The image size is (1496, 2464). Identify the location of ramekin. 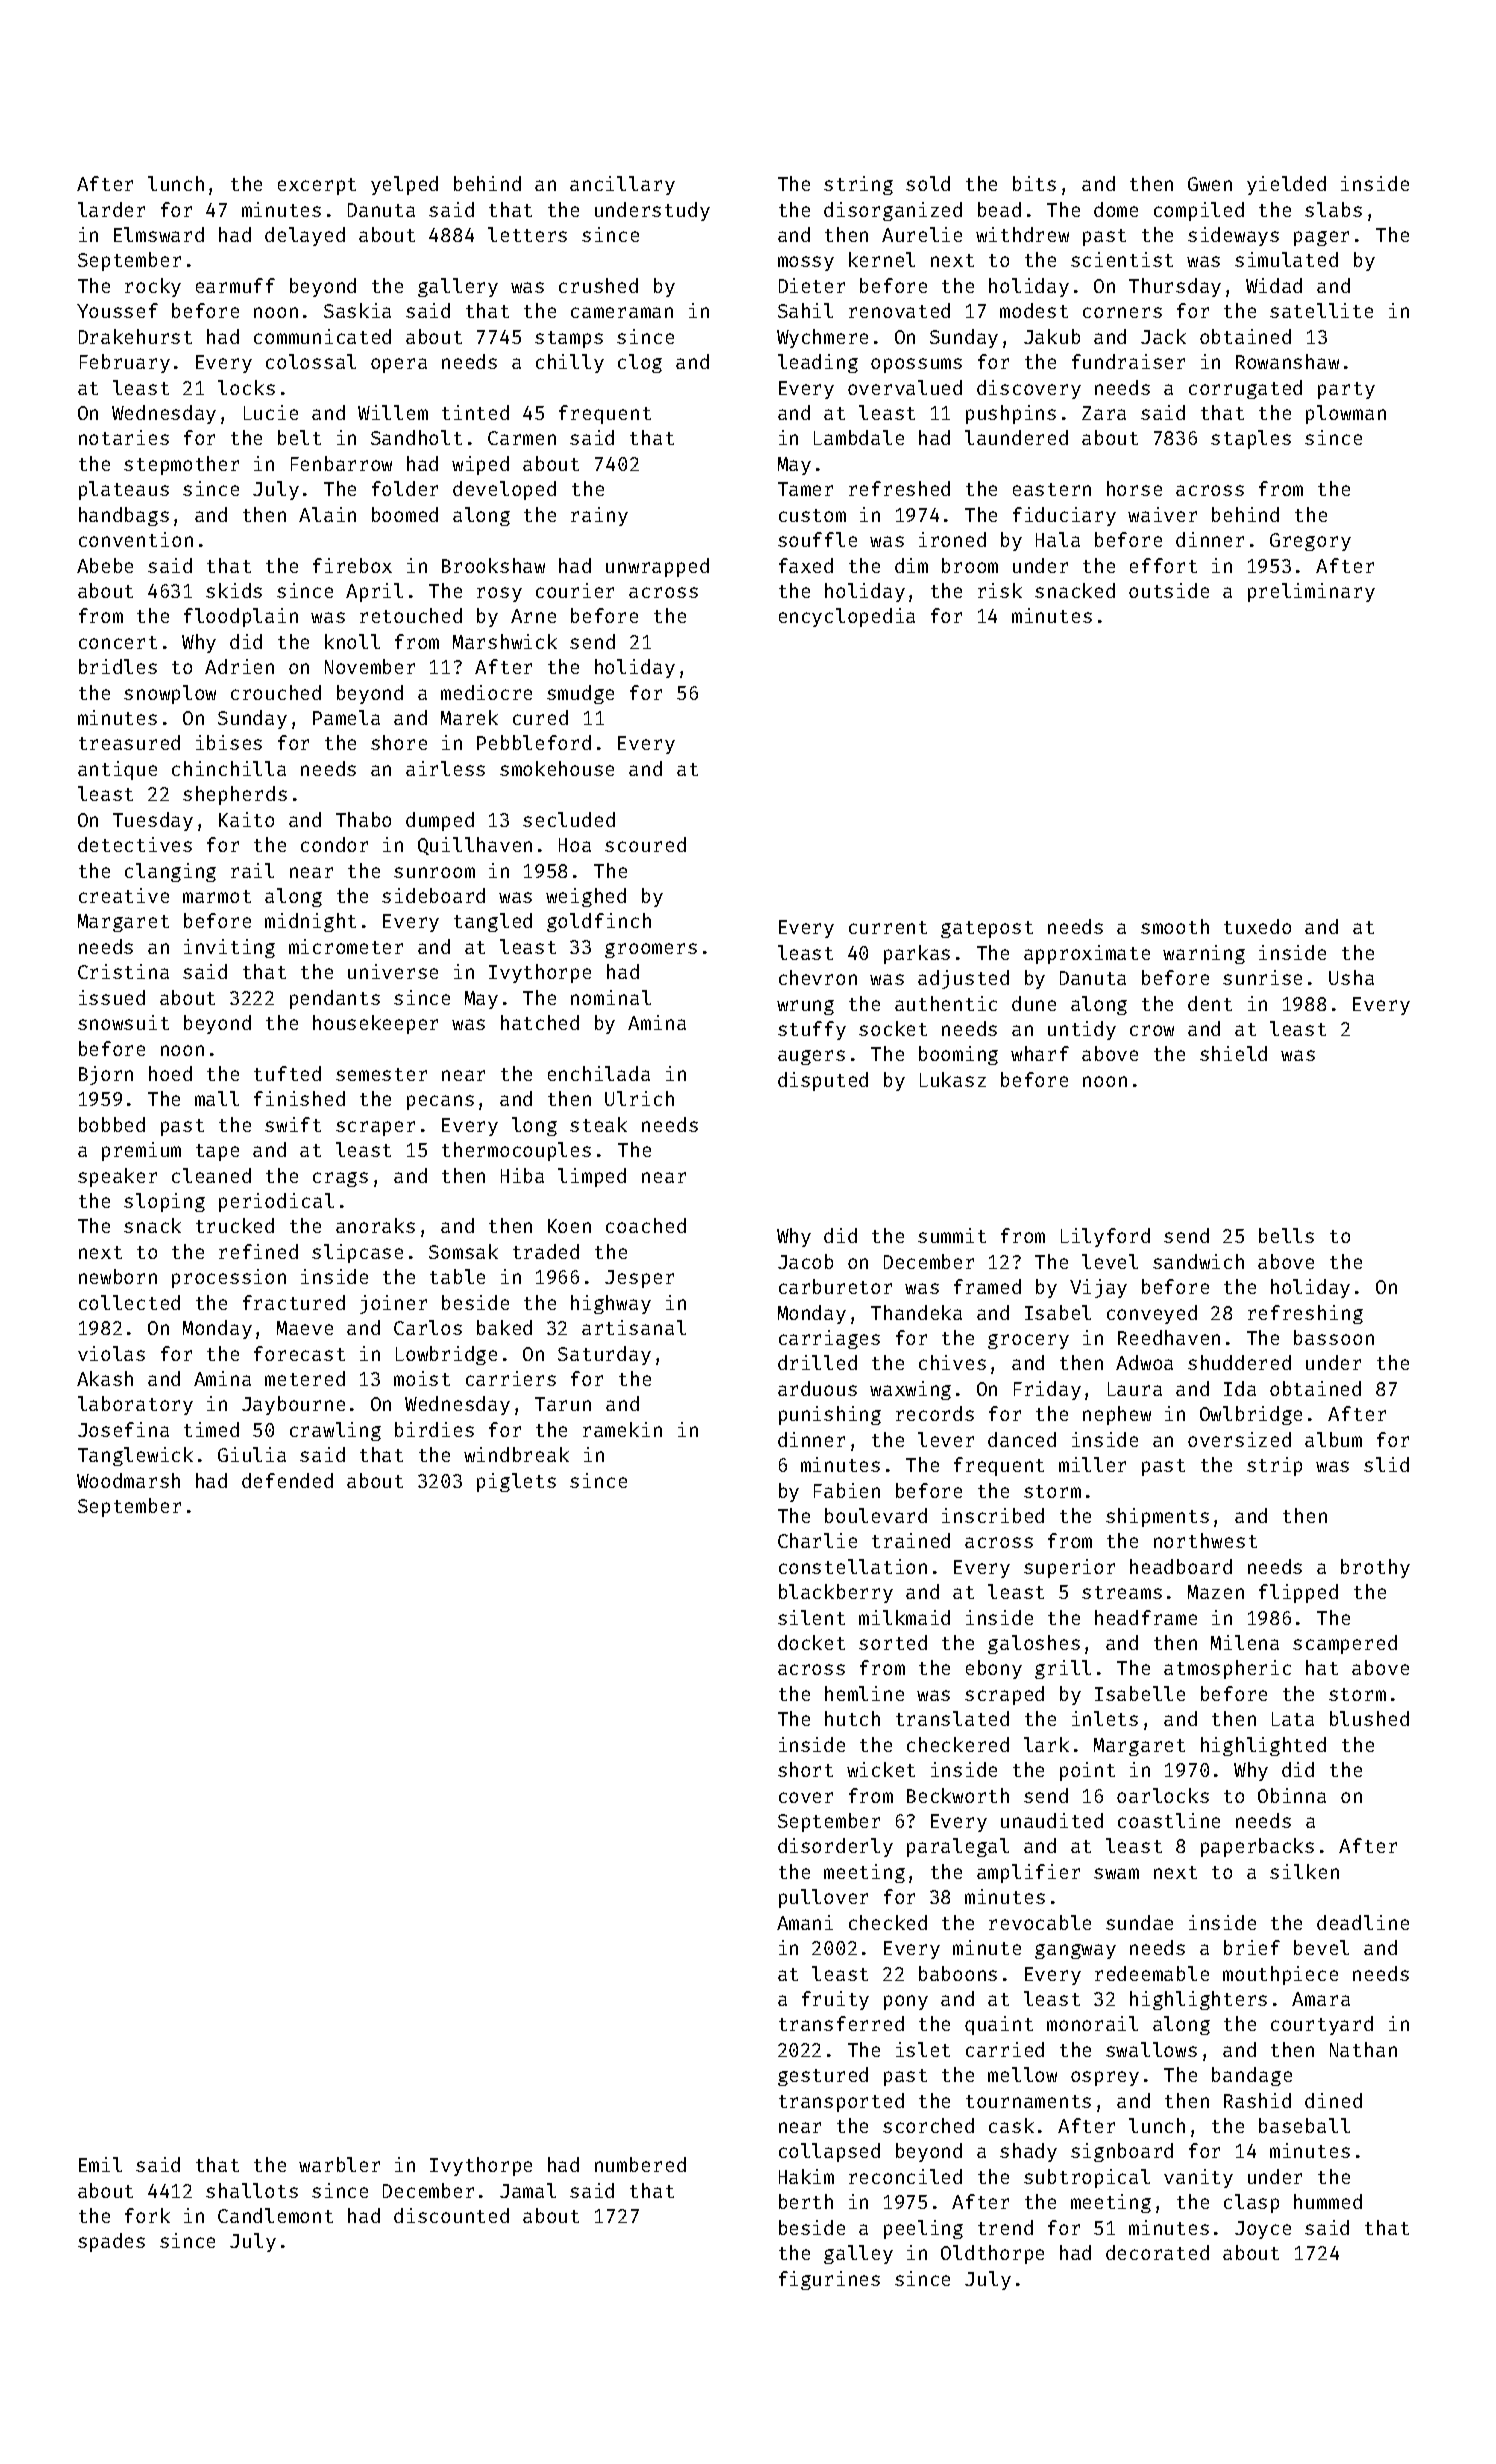
(622, 1429).
